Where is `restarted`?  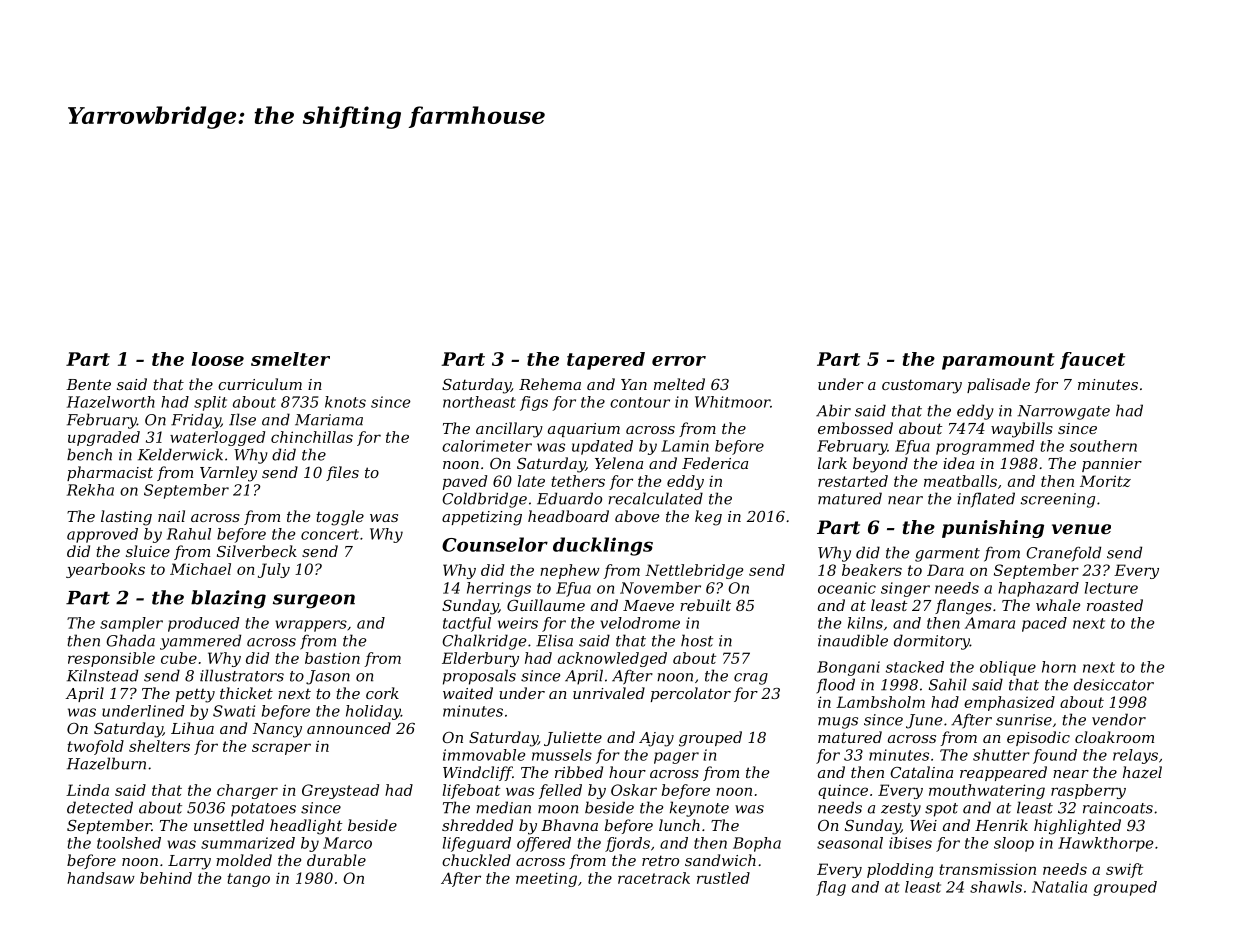
restarted is located at coordinates (853, 481).
